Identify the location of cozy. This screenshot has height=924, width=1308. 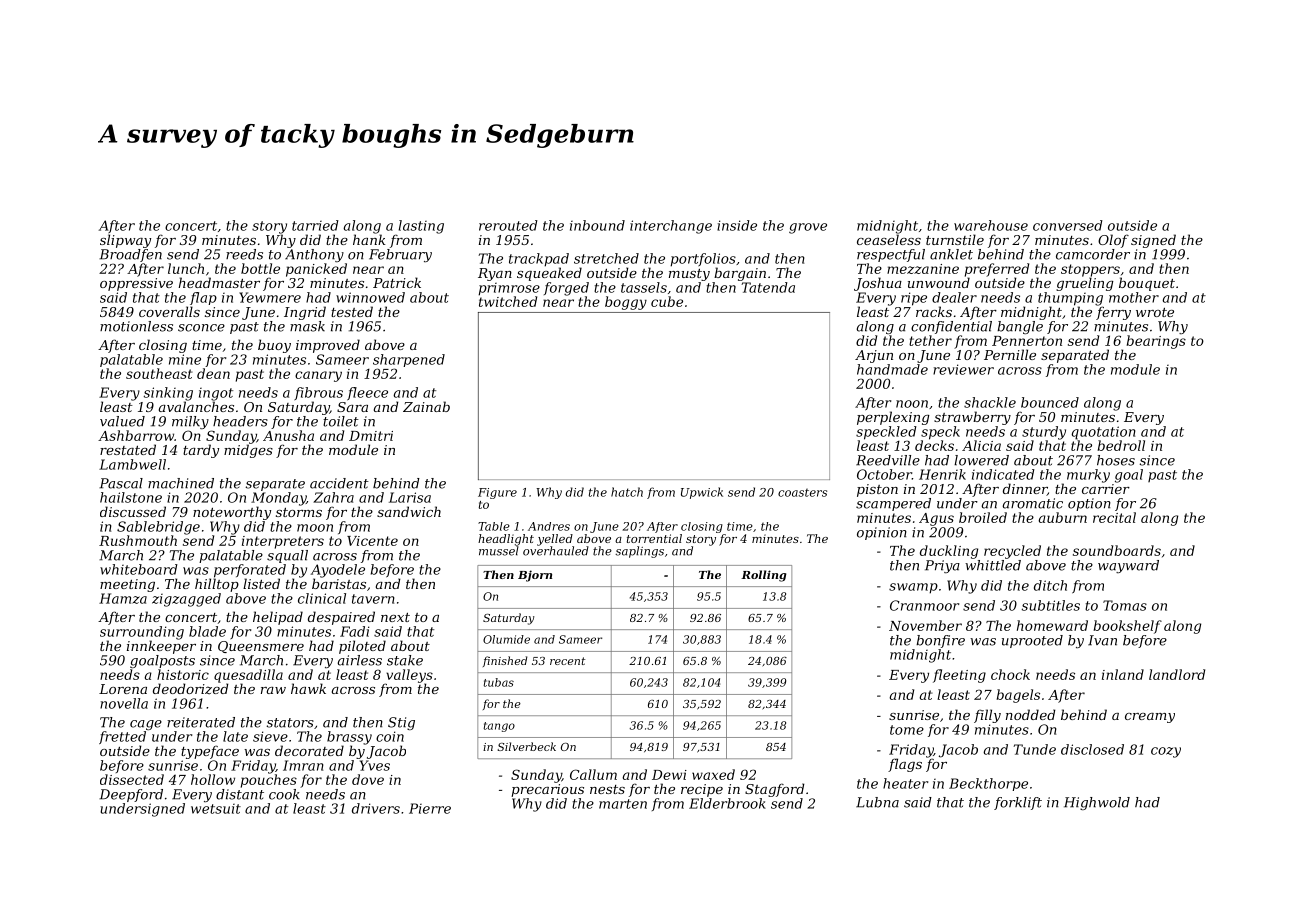
(1166, 752).
